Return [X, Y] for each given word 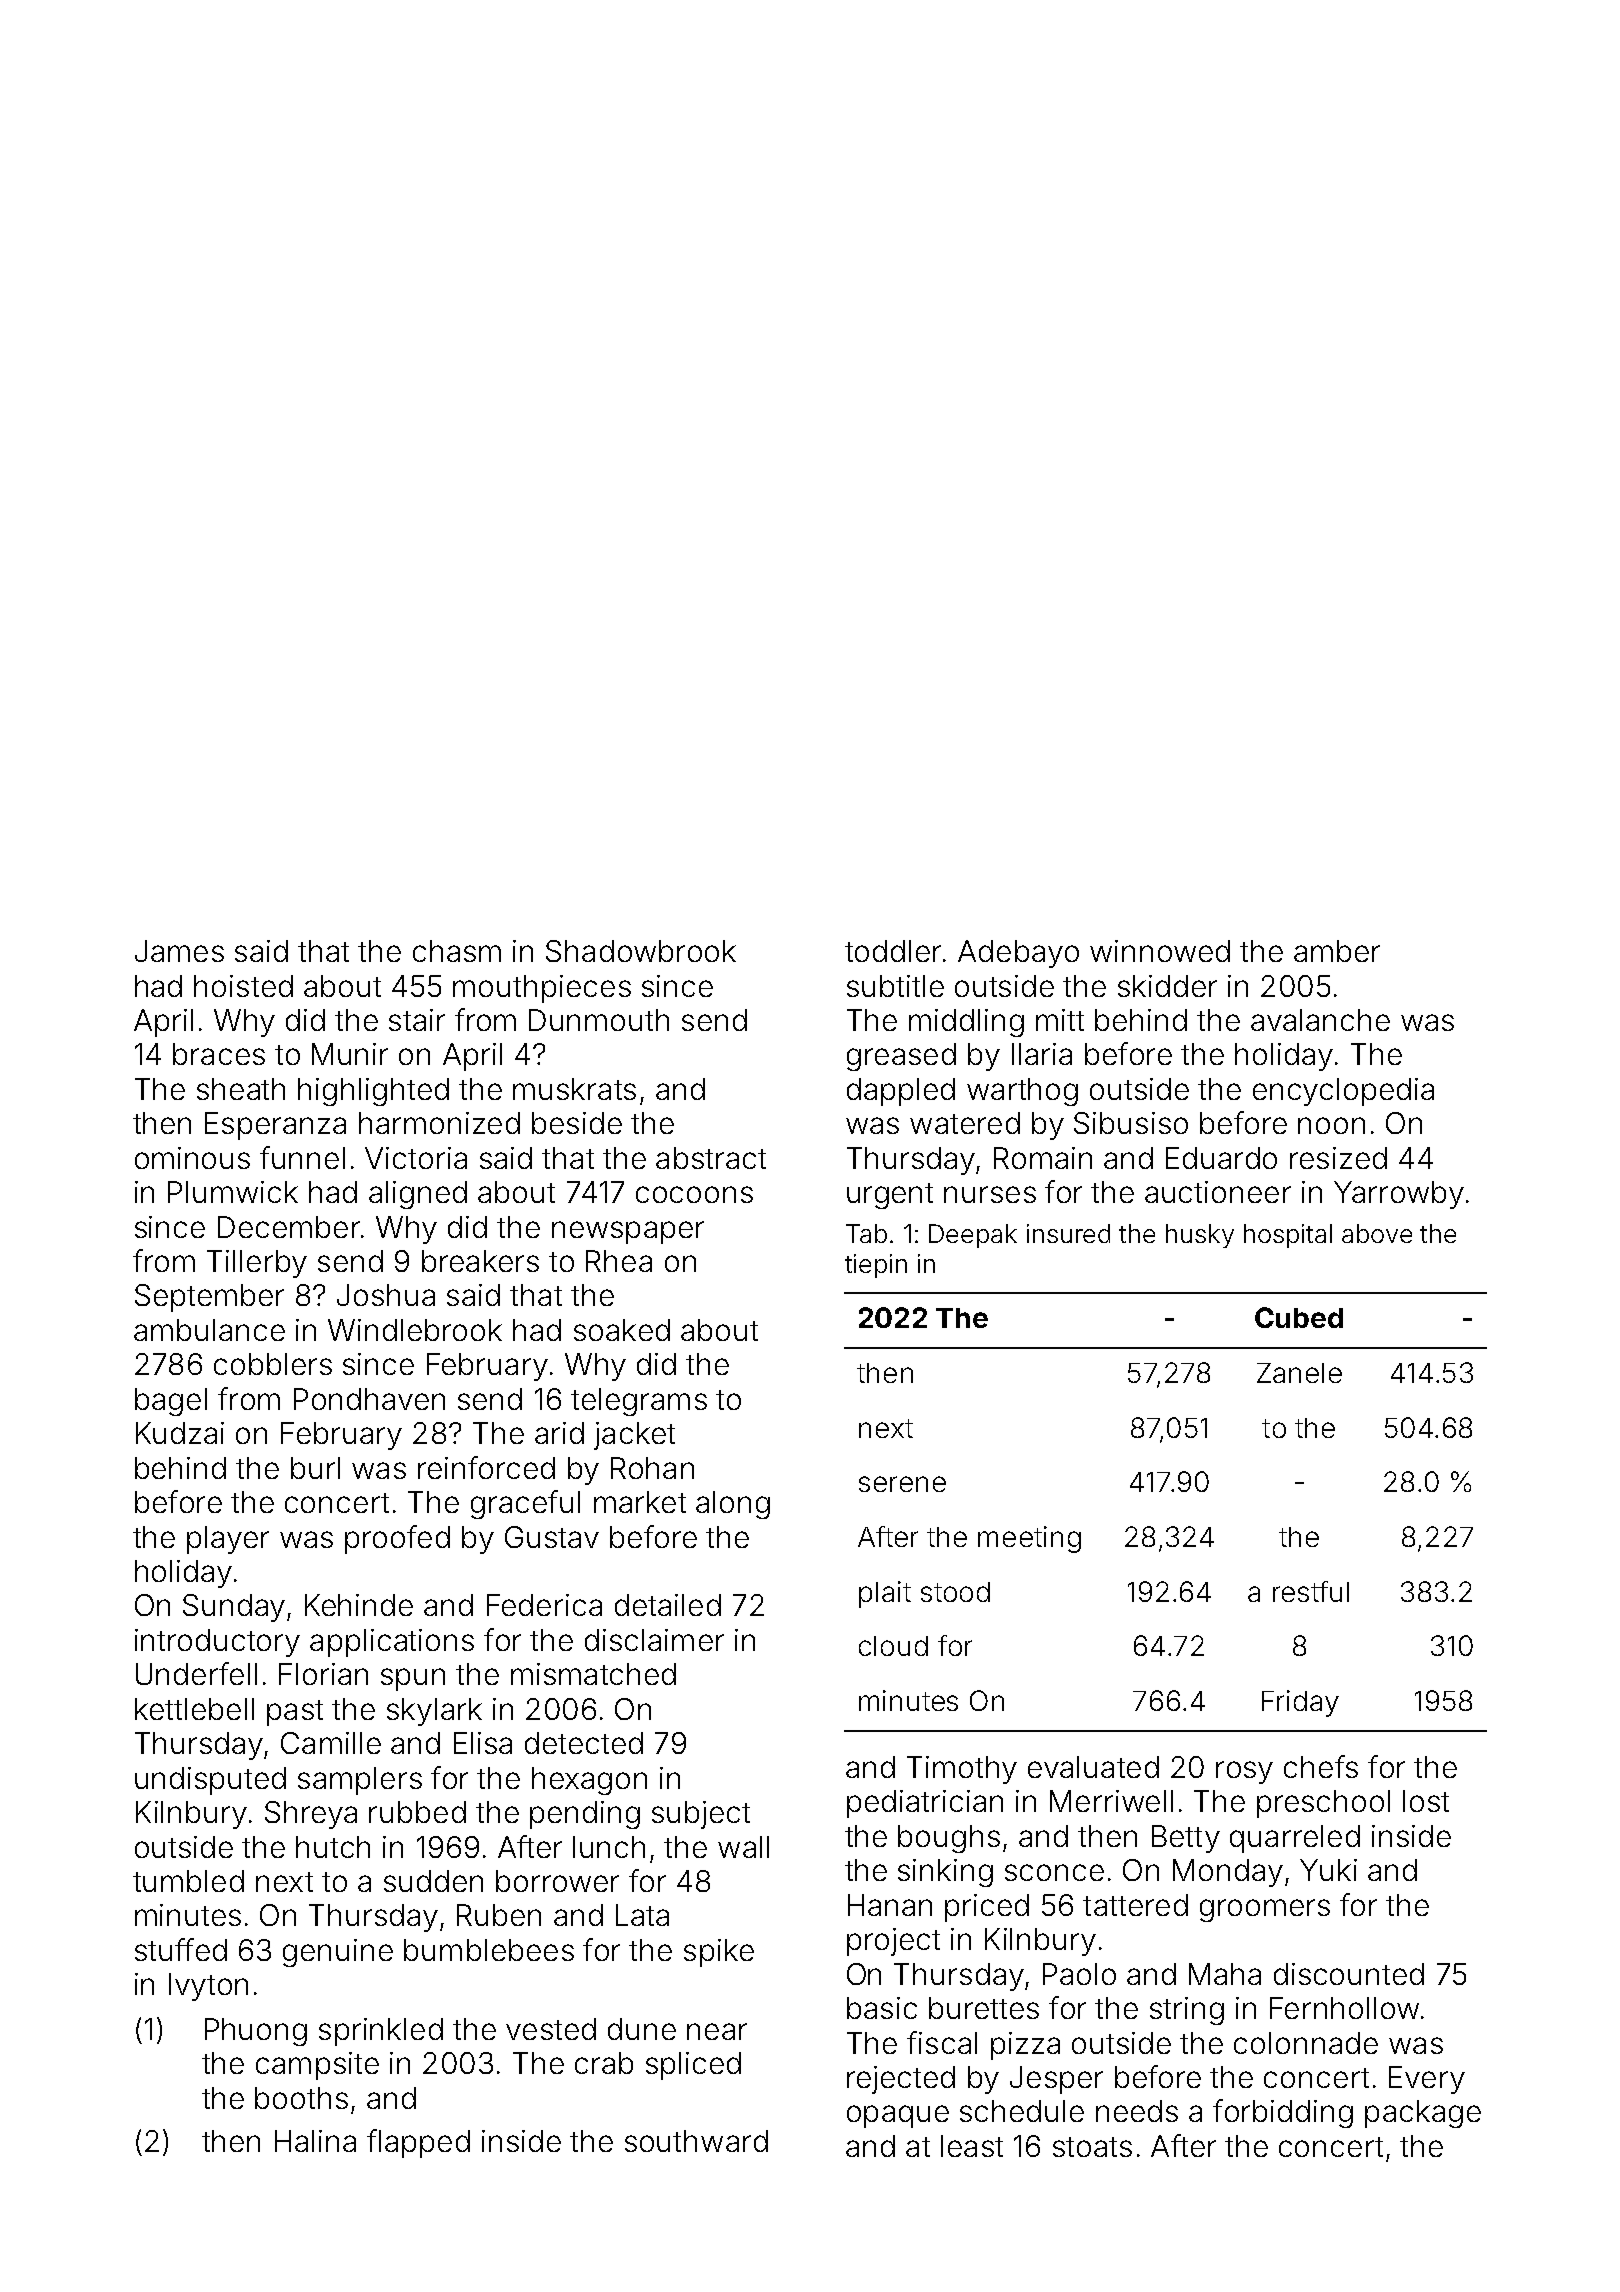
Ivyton [208, 1987]
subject [701, 1815]
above [1377, 1233]
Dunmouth [599, 1020]
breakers [480, 1261]
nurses [990, 1194]
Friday [1300, 1703]
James [179, 951]
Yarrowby [1399, 1195]
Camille [331, 1743]
